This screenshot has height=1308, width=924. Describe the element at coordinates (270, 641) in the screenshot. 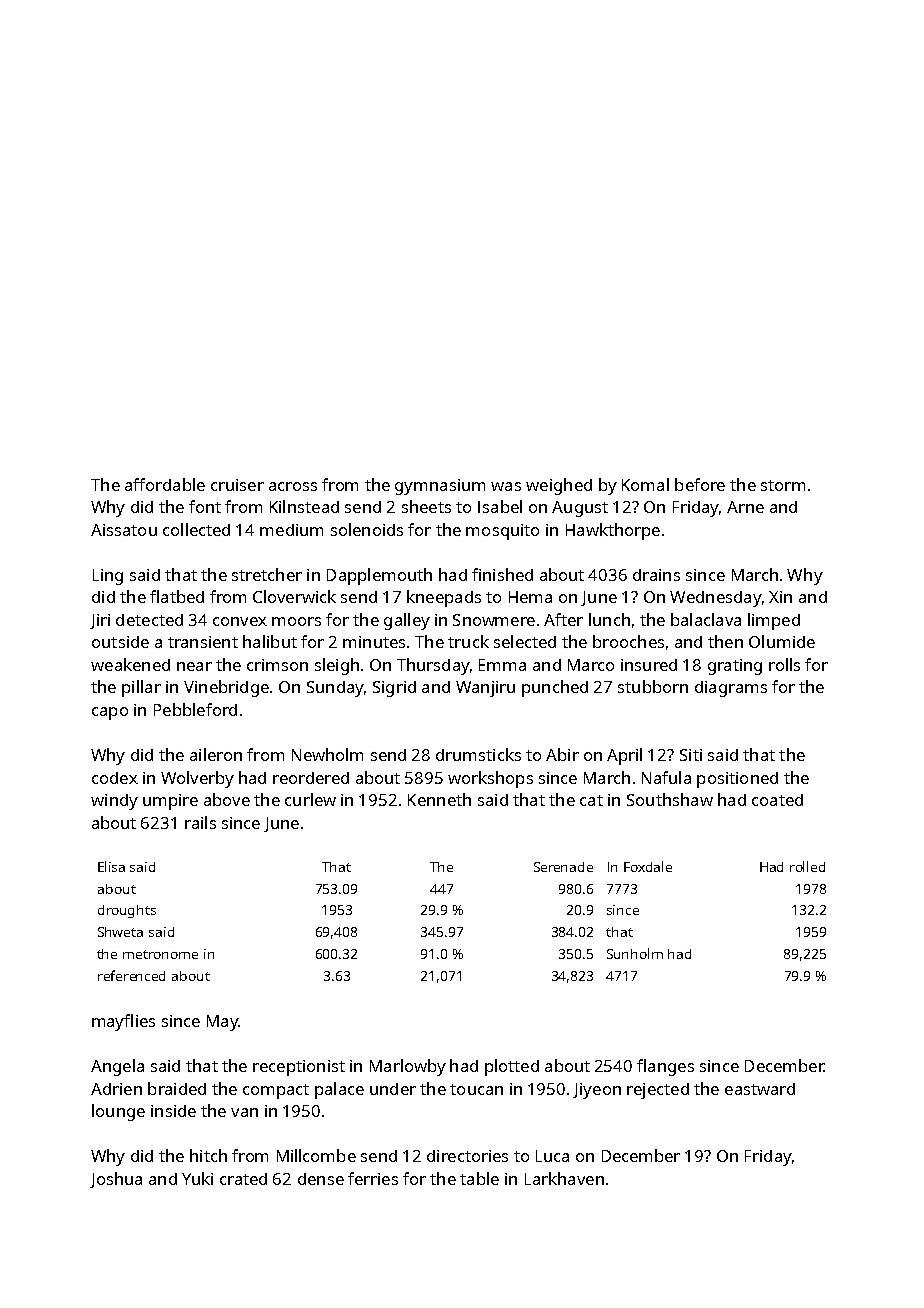

I see `halibut` at that location.
